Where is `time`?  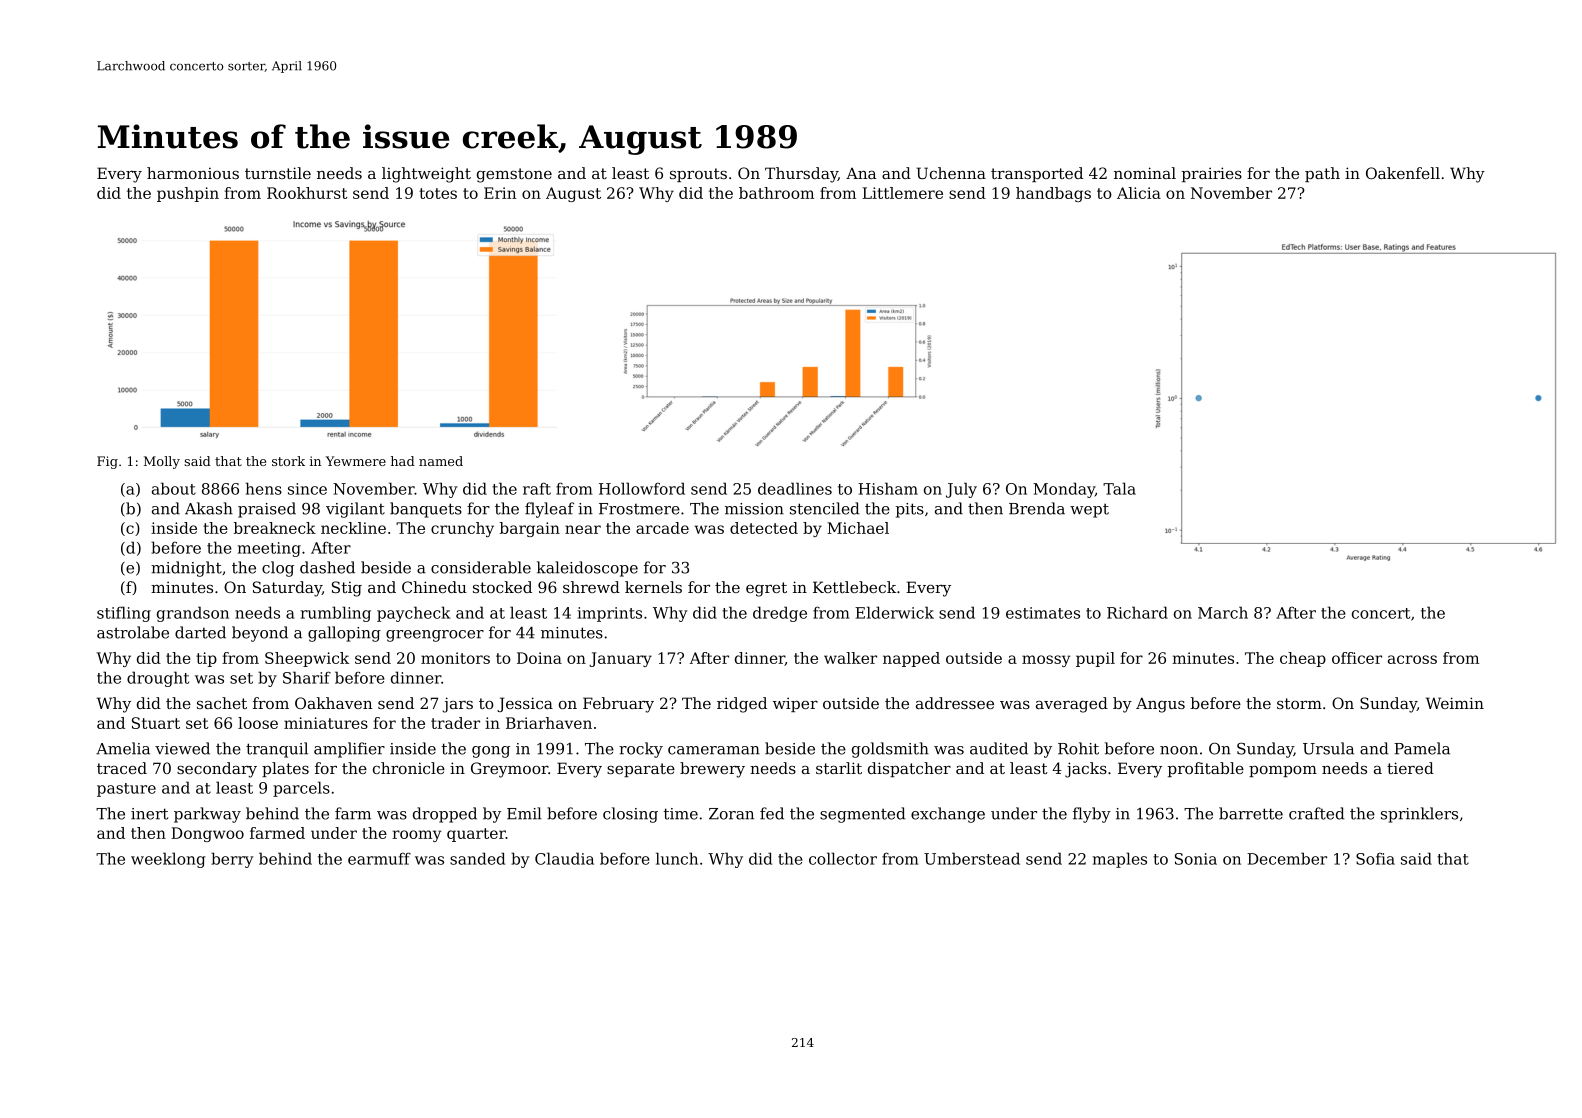 time is located at coordinates (681, 814).
